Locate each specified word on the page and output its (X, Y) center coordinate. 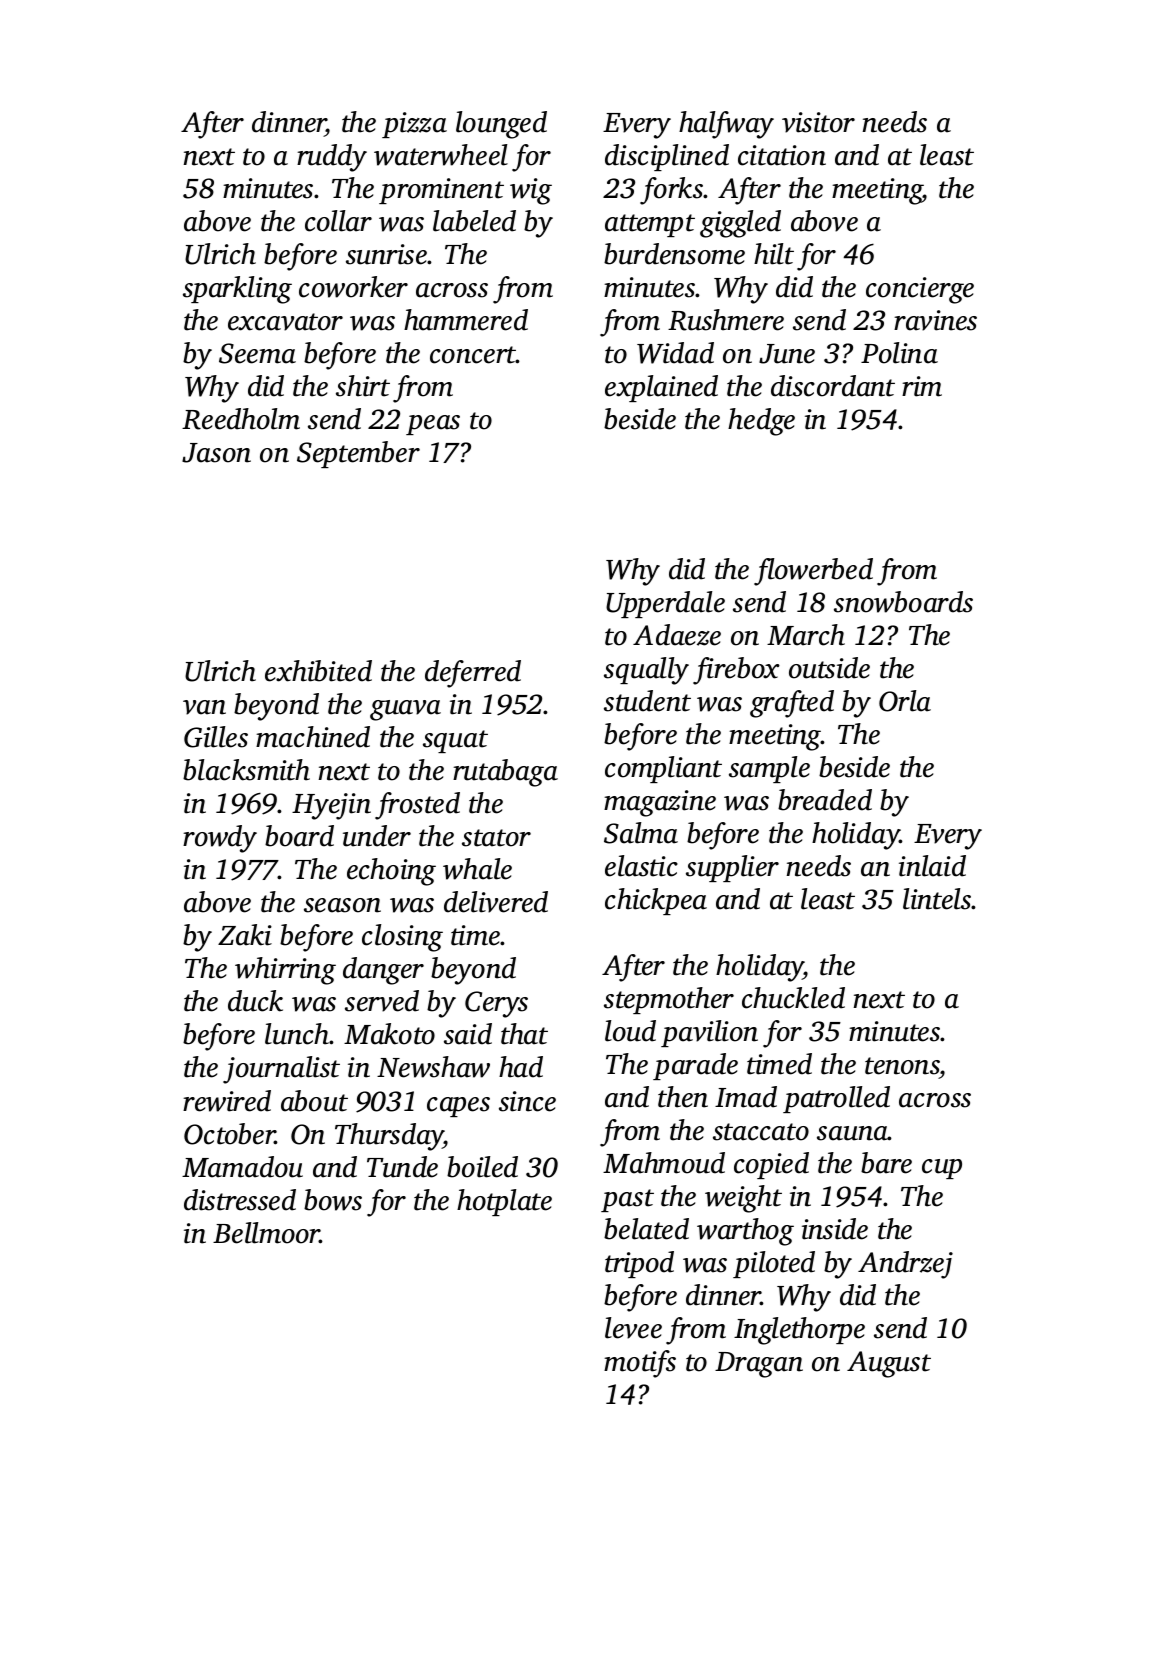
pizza (414, 125)
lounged (501, 125)
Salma (641, 833)
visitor (818, 122)
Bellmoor (266, 1233)
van (204, 707)
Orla (905, 701)
